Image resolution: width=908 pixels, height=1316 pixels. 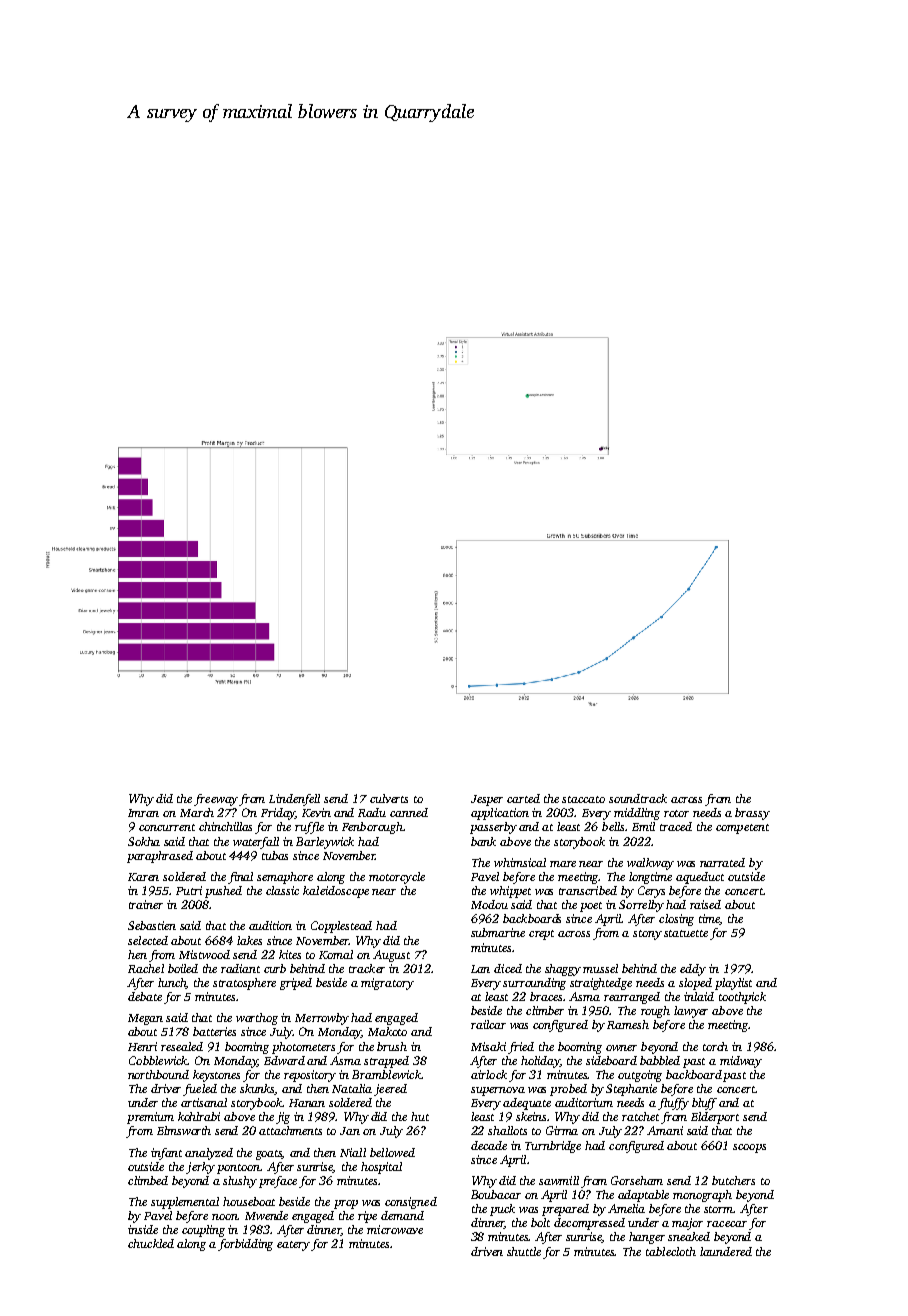 I want to click on brassy, so click(x=752, y=814).
